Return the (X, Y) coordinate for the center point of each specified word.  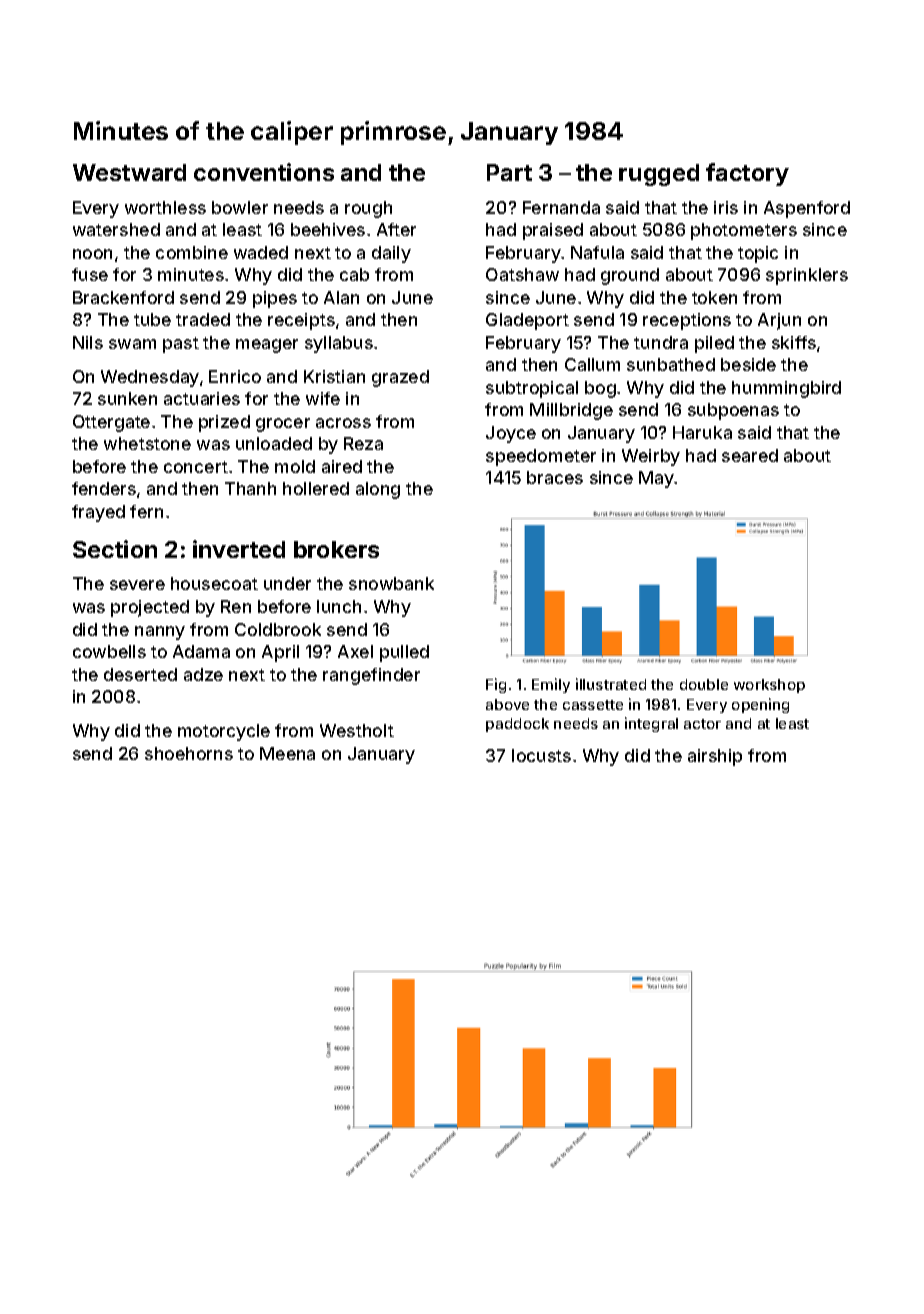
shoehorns (189, 753)
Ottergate (111, 423)
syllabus (339, 344)
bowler (240, 207)
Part (509, 172)
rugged (659, 175)
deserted (140, 674)
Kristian (334, 376)
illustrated (611, 684)
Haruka (702, 432)
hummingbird (786, 389)
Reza (363, 443)
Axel (355, 651)
